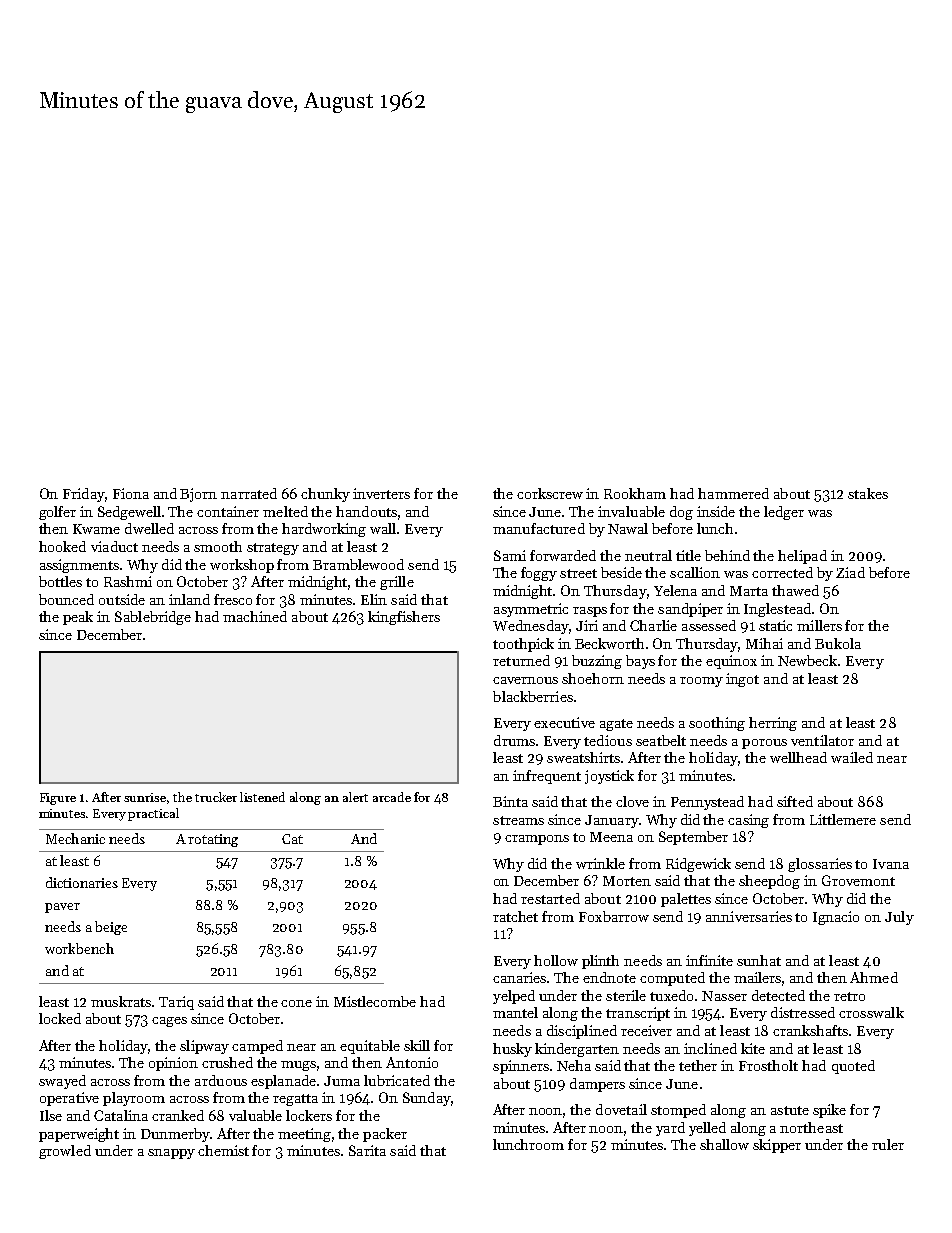 This screenshot has height=1233, width=952. Describe the element at coordinates (775, 625) in the screenshot. I see `static` at that location.
